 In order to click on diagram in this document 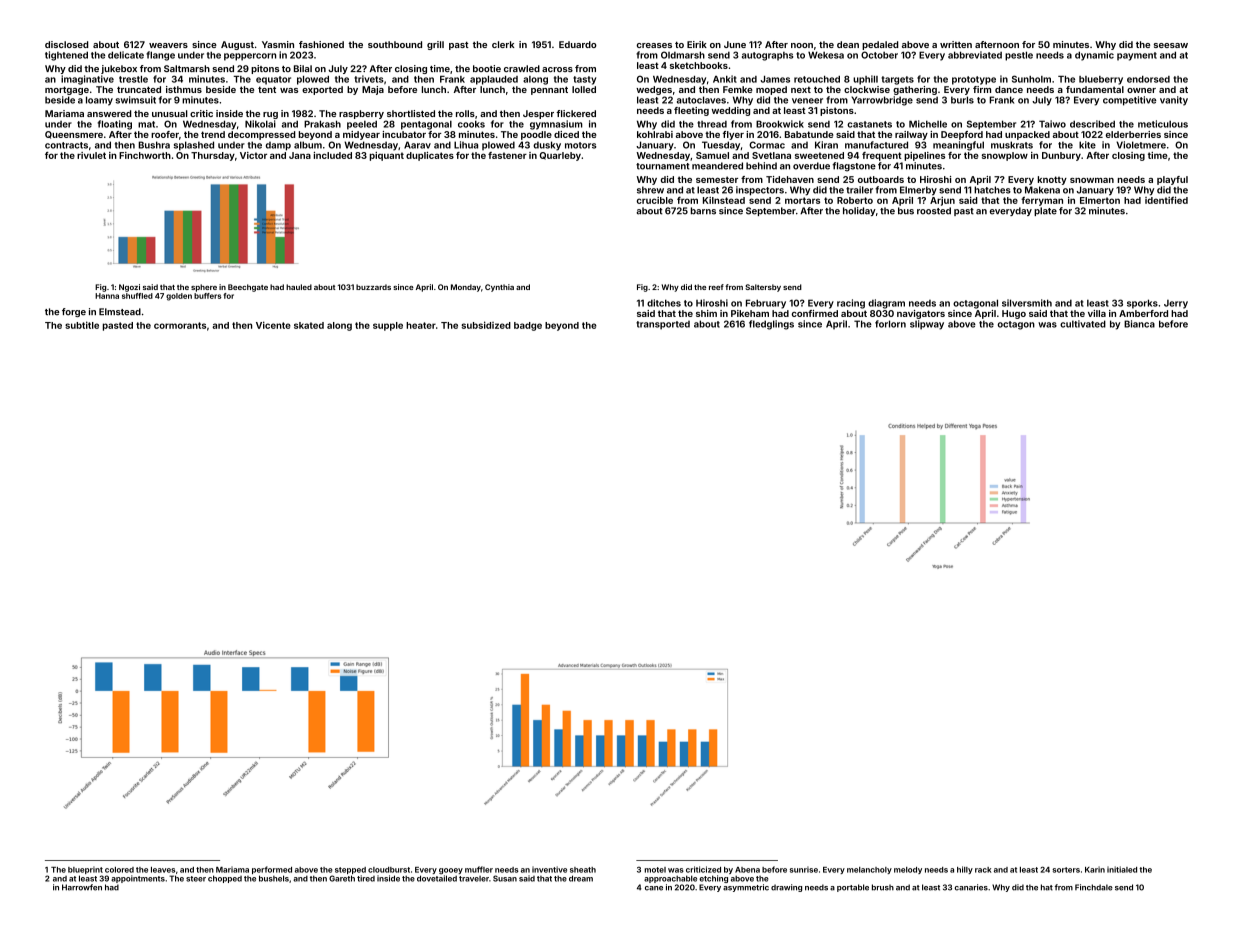, I will do `click(886, 304)`.
